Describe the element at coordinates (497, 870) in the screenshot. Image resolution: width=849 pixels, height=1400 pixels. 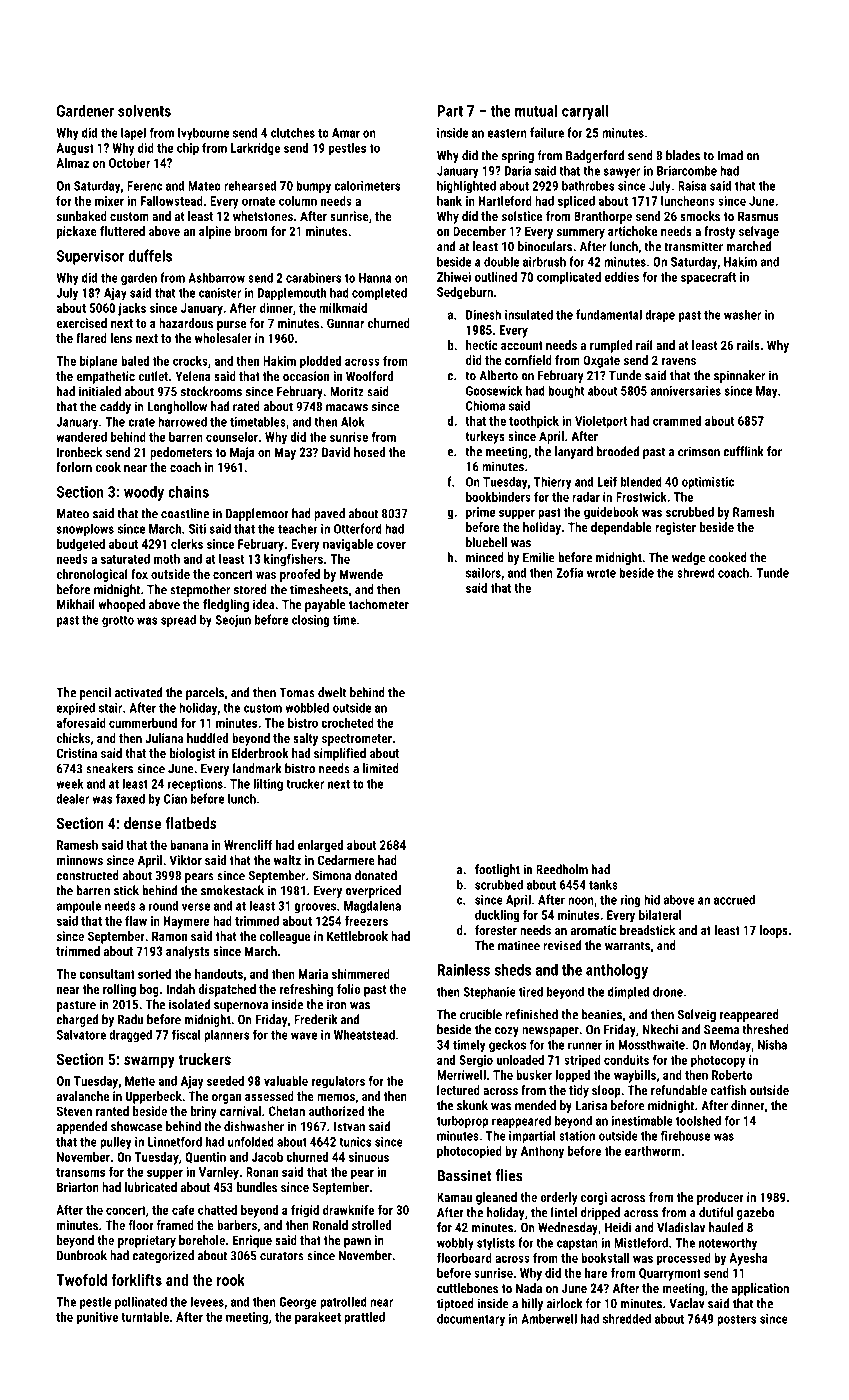
I see `footlight` at that location.
